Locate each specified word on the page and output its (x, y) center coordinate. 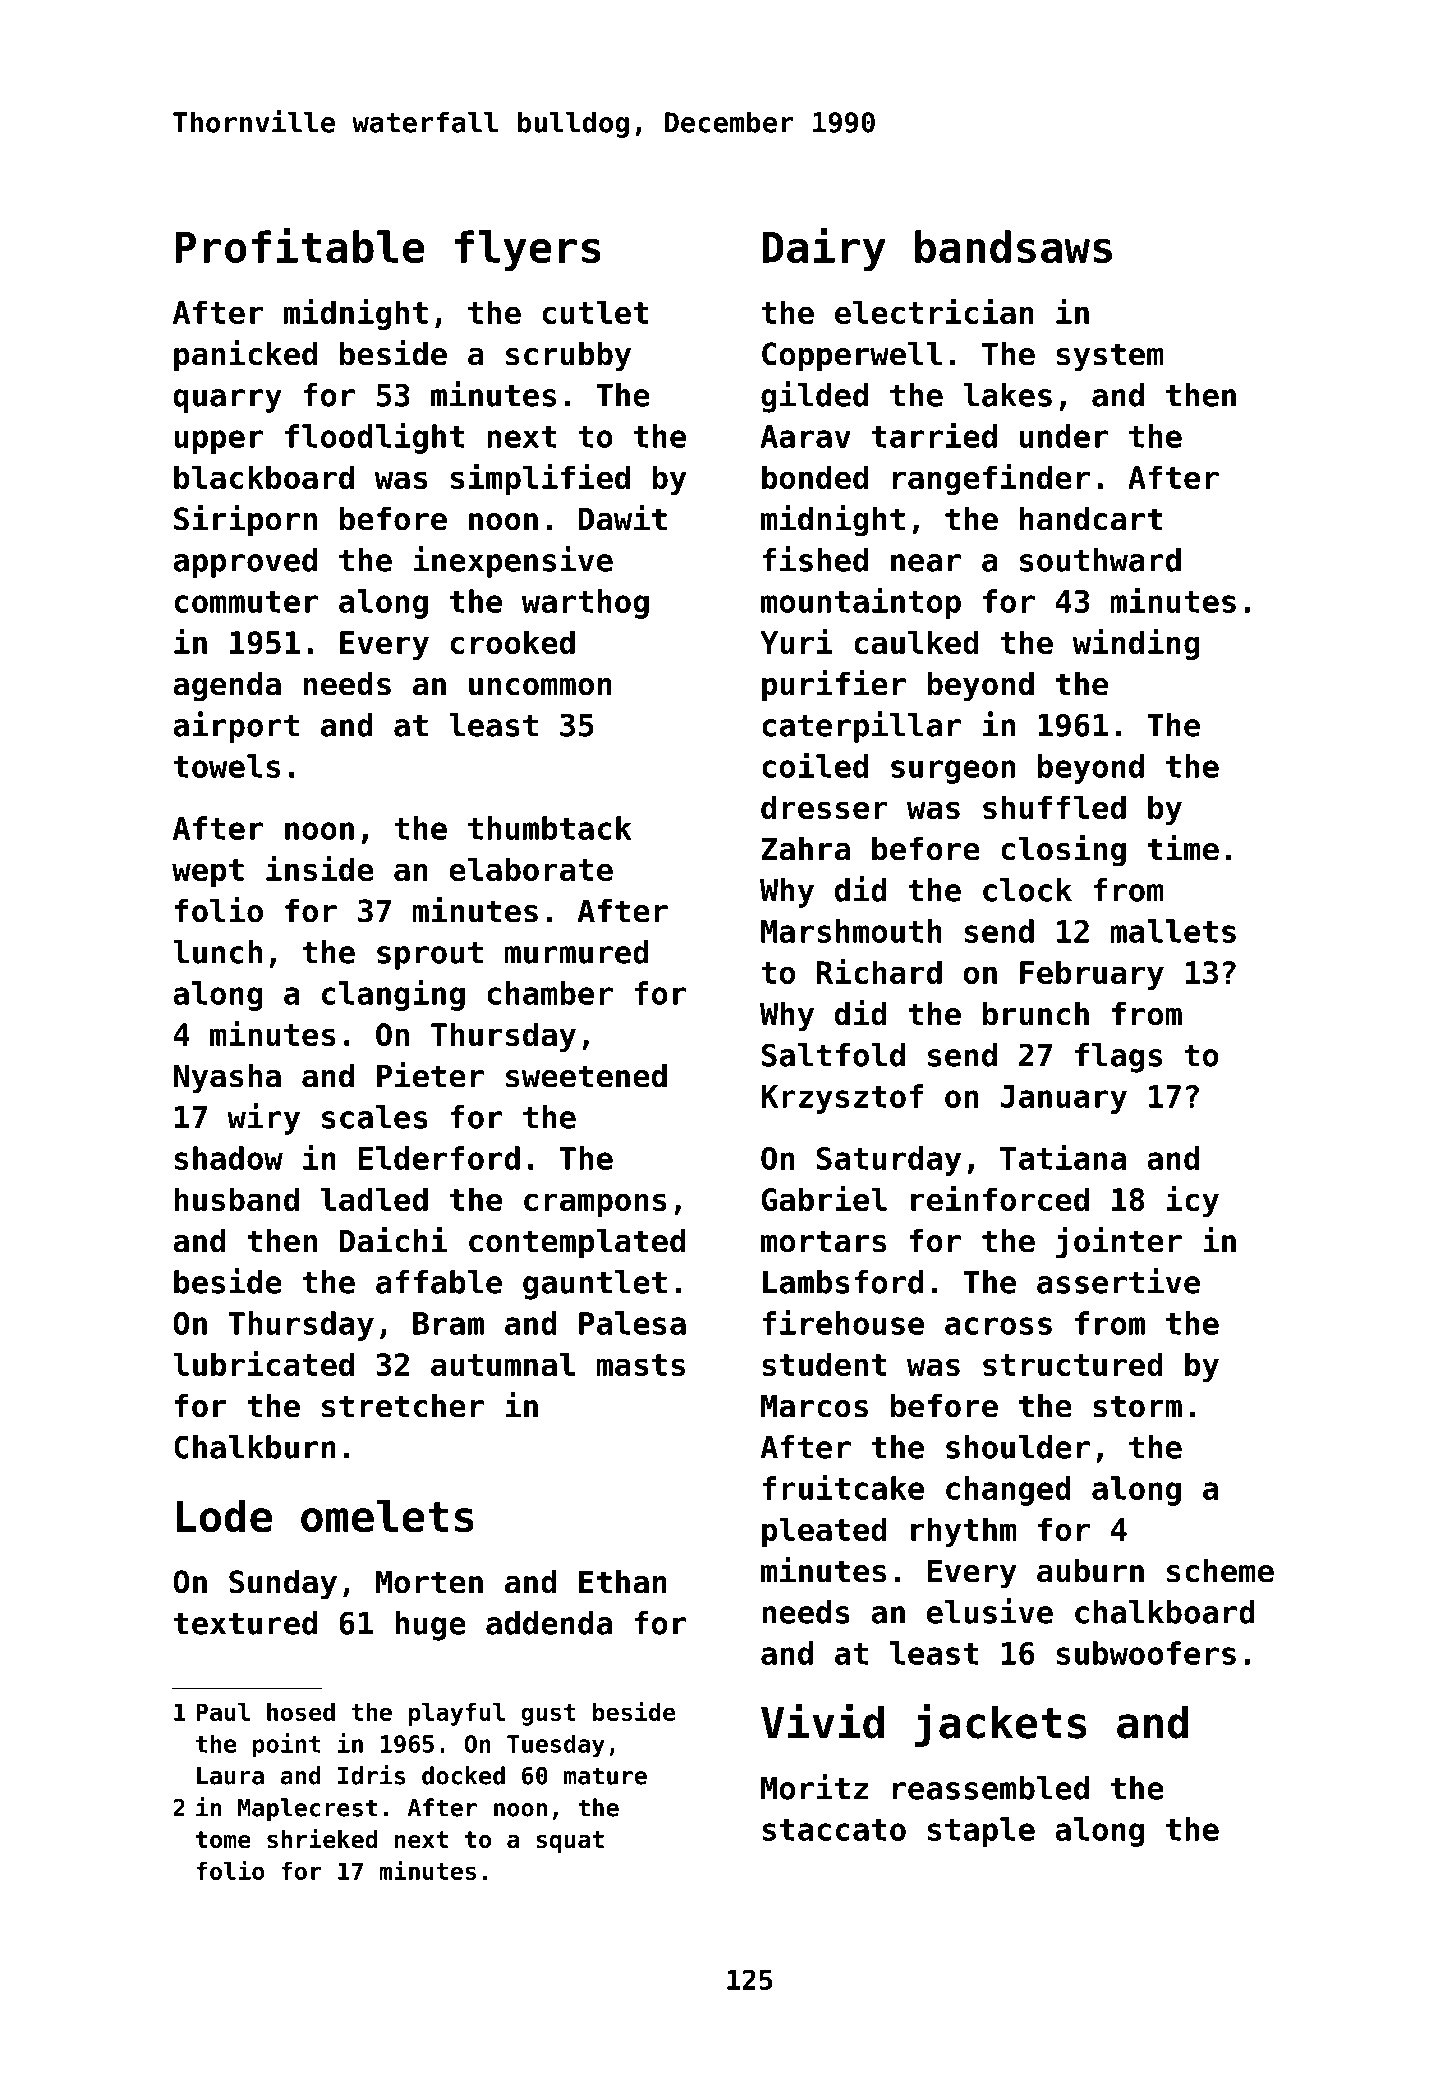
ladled (374, 1199)
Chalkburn (255, 1447)
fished (815, 559)
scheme (1220, 1571)
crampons (595, 1205)
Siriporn (245, 521)
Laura (230, 1776)
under (1064, 436)
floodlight (375, 438)
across (998, 1326)
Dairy (824, 249)
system (1110, 357)
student (824, 1364)
